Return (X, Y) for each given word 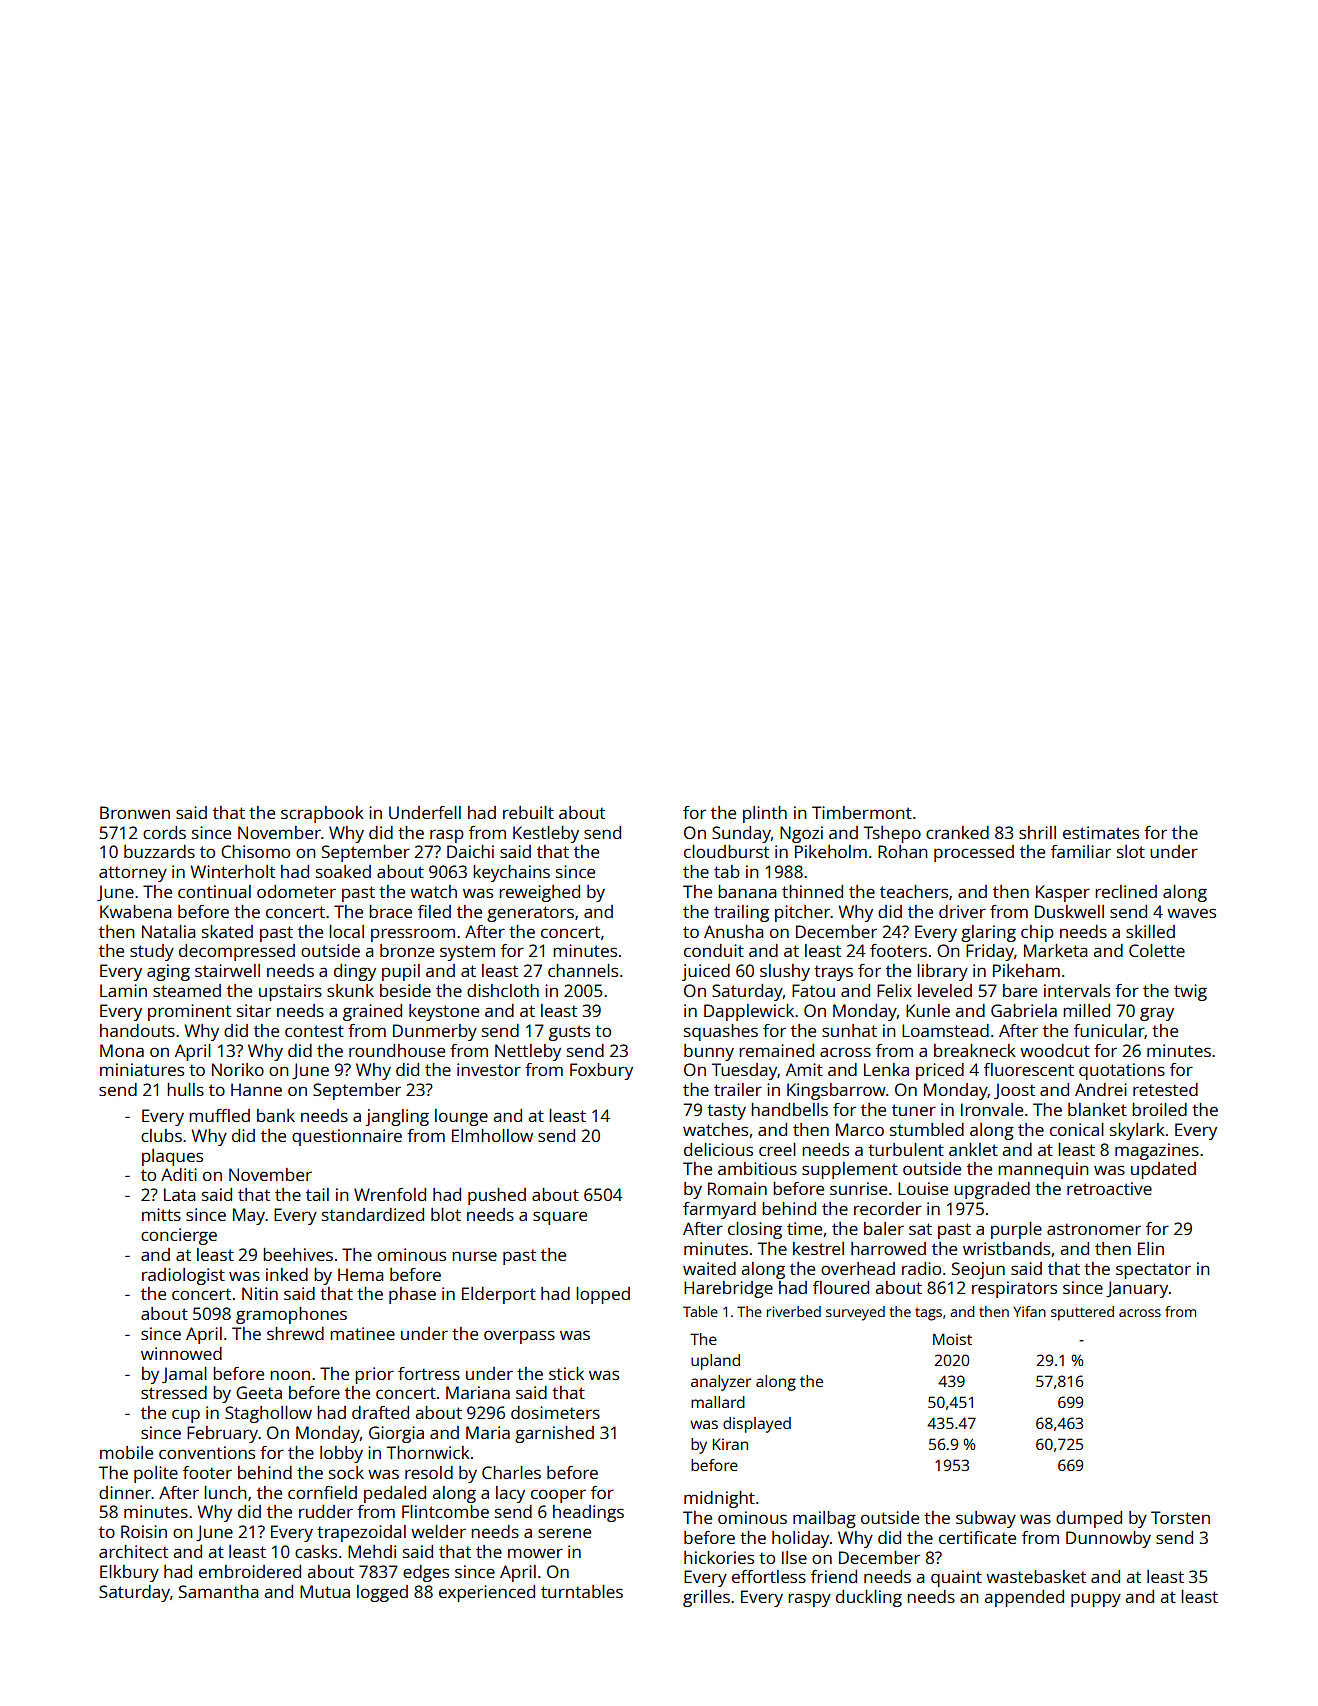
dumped (1089, 1519)
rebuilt (528, 812)
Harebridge (728, 1289)
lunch (225, 1492)
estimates (1101, 832)
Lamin (123, 990)
